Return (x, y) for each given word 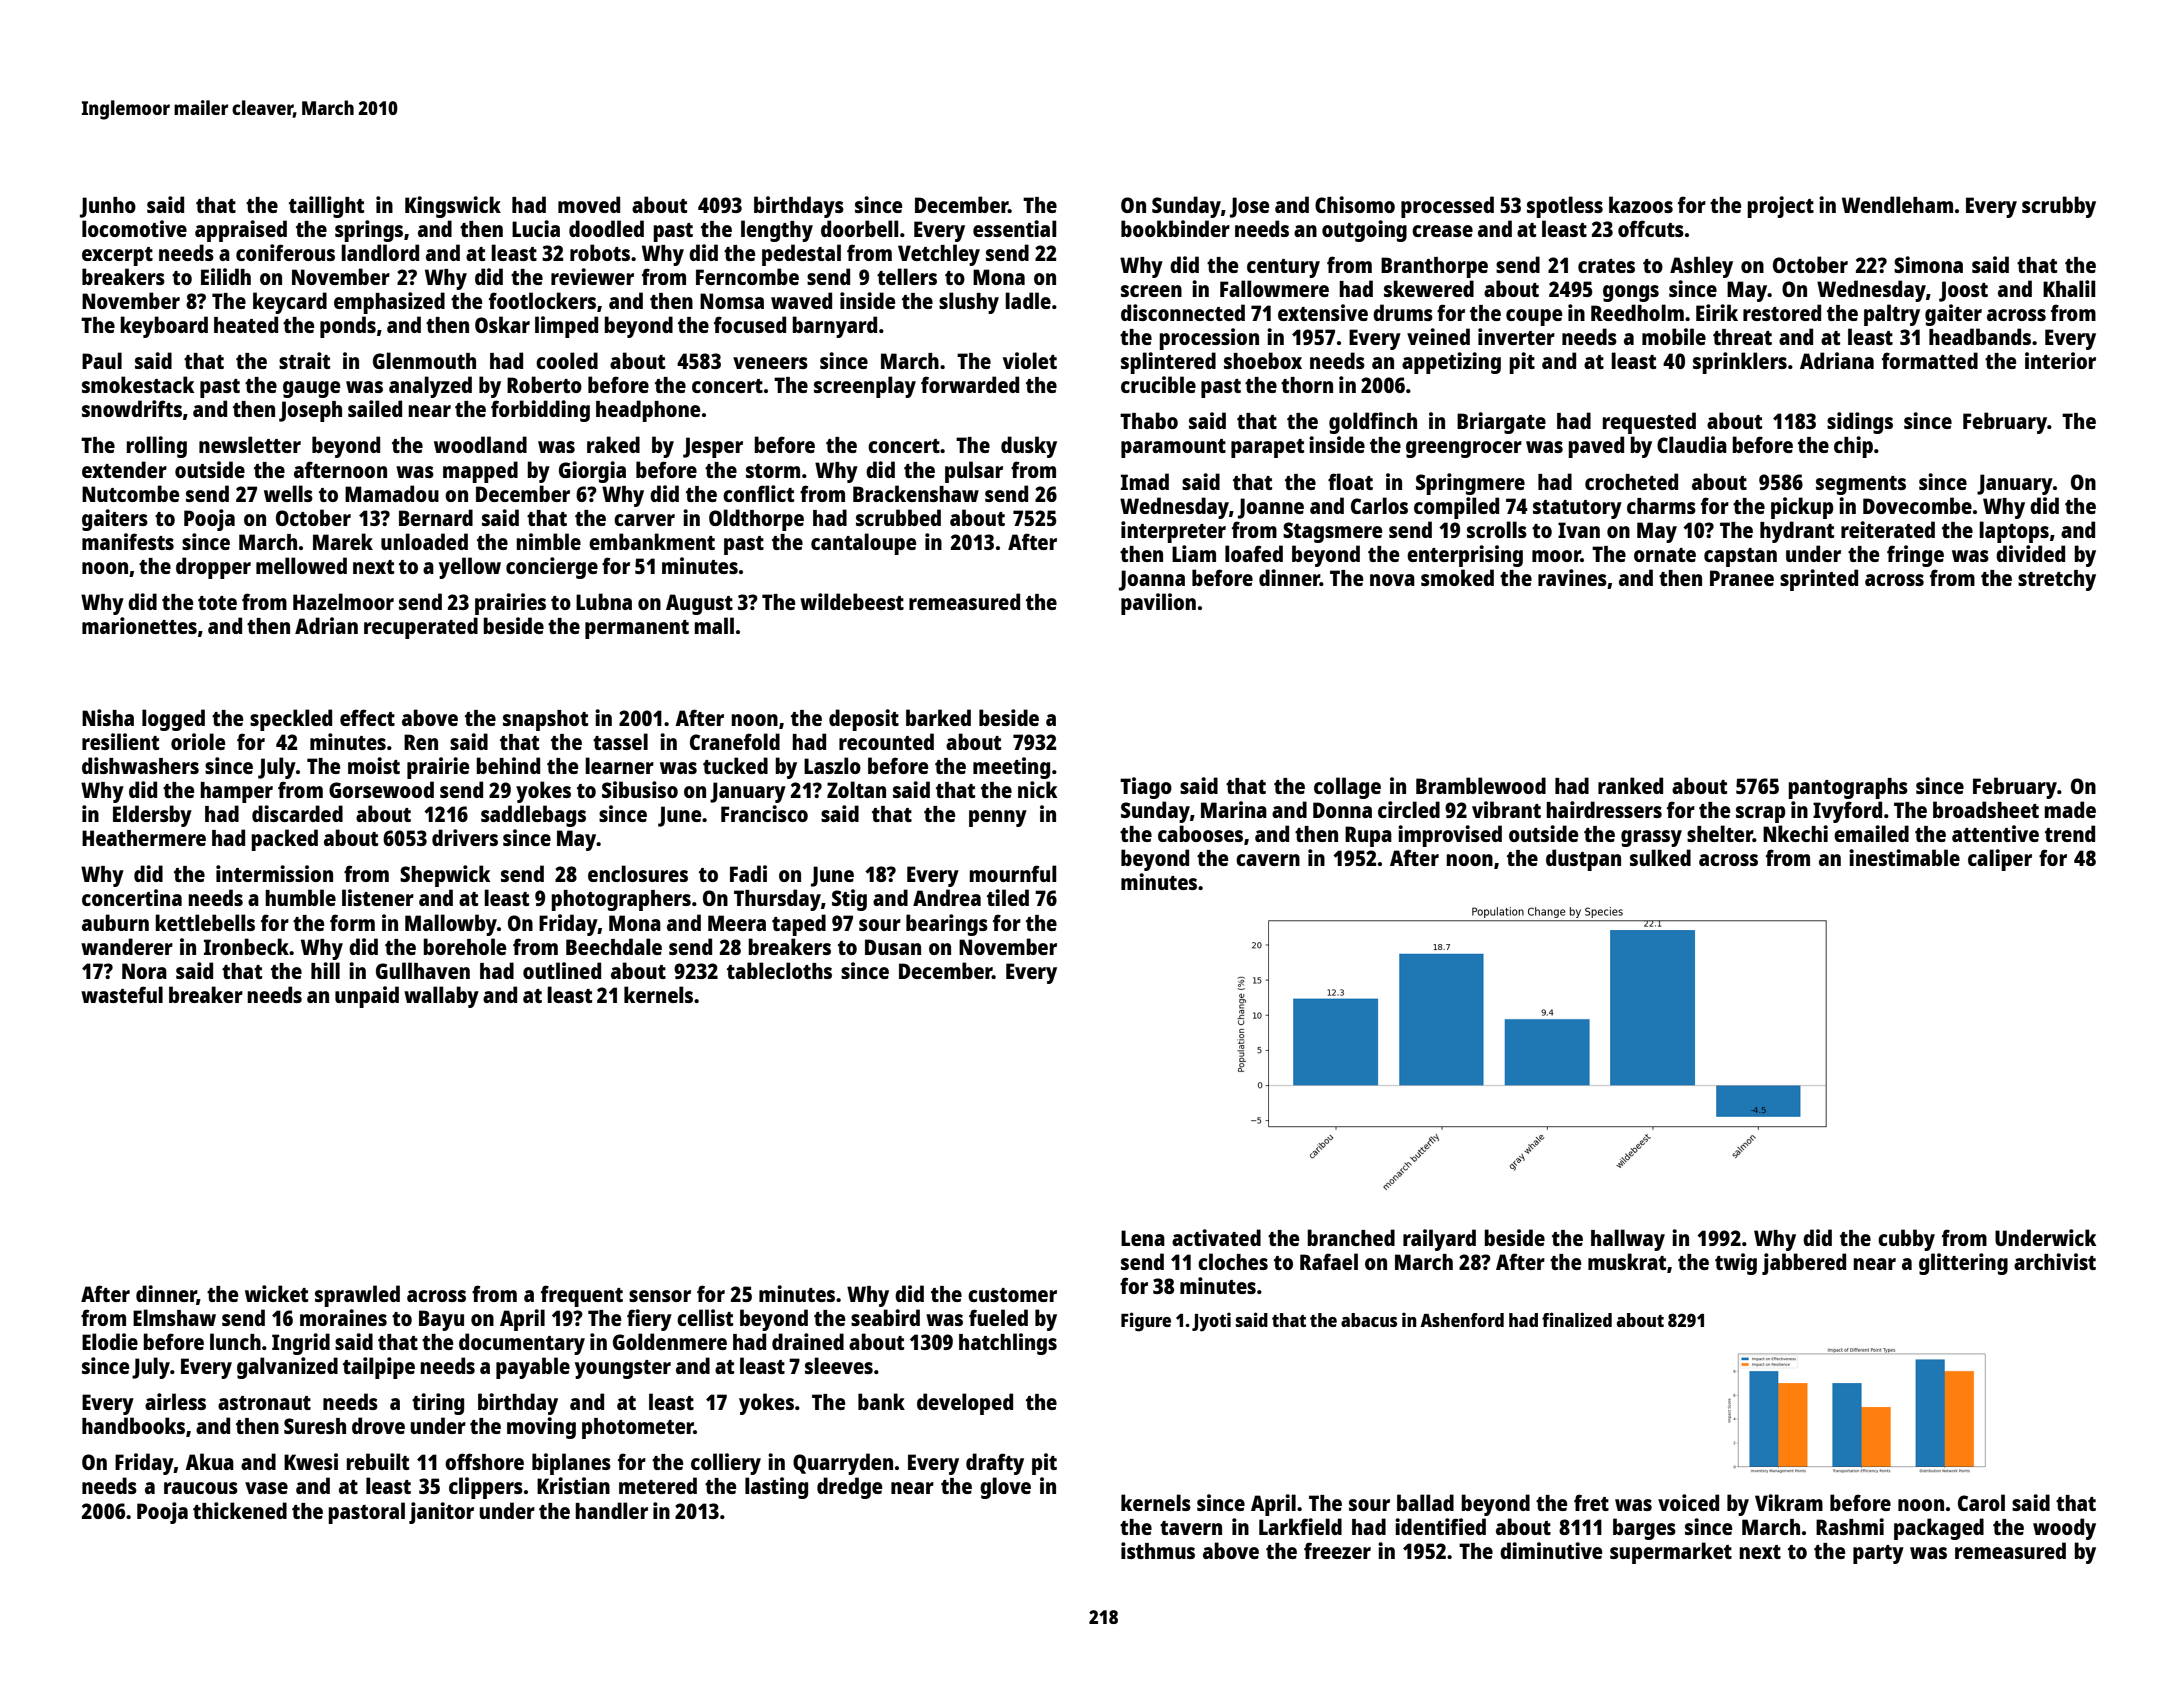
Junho (108, 207)
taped (799, 925)
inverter (1516, 336)
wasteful (122, 994)
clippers (486, 1488)
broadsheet (1986, 809)
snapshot (545, 720)
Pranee (1742, 578)
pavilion (1158, 604)
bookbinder (1175, 228)
